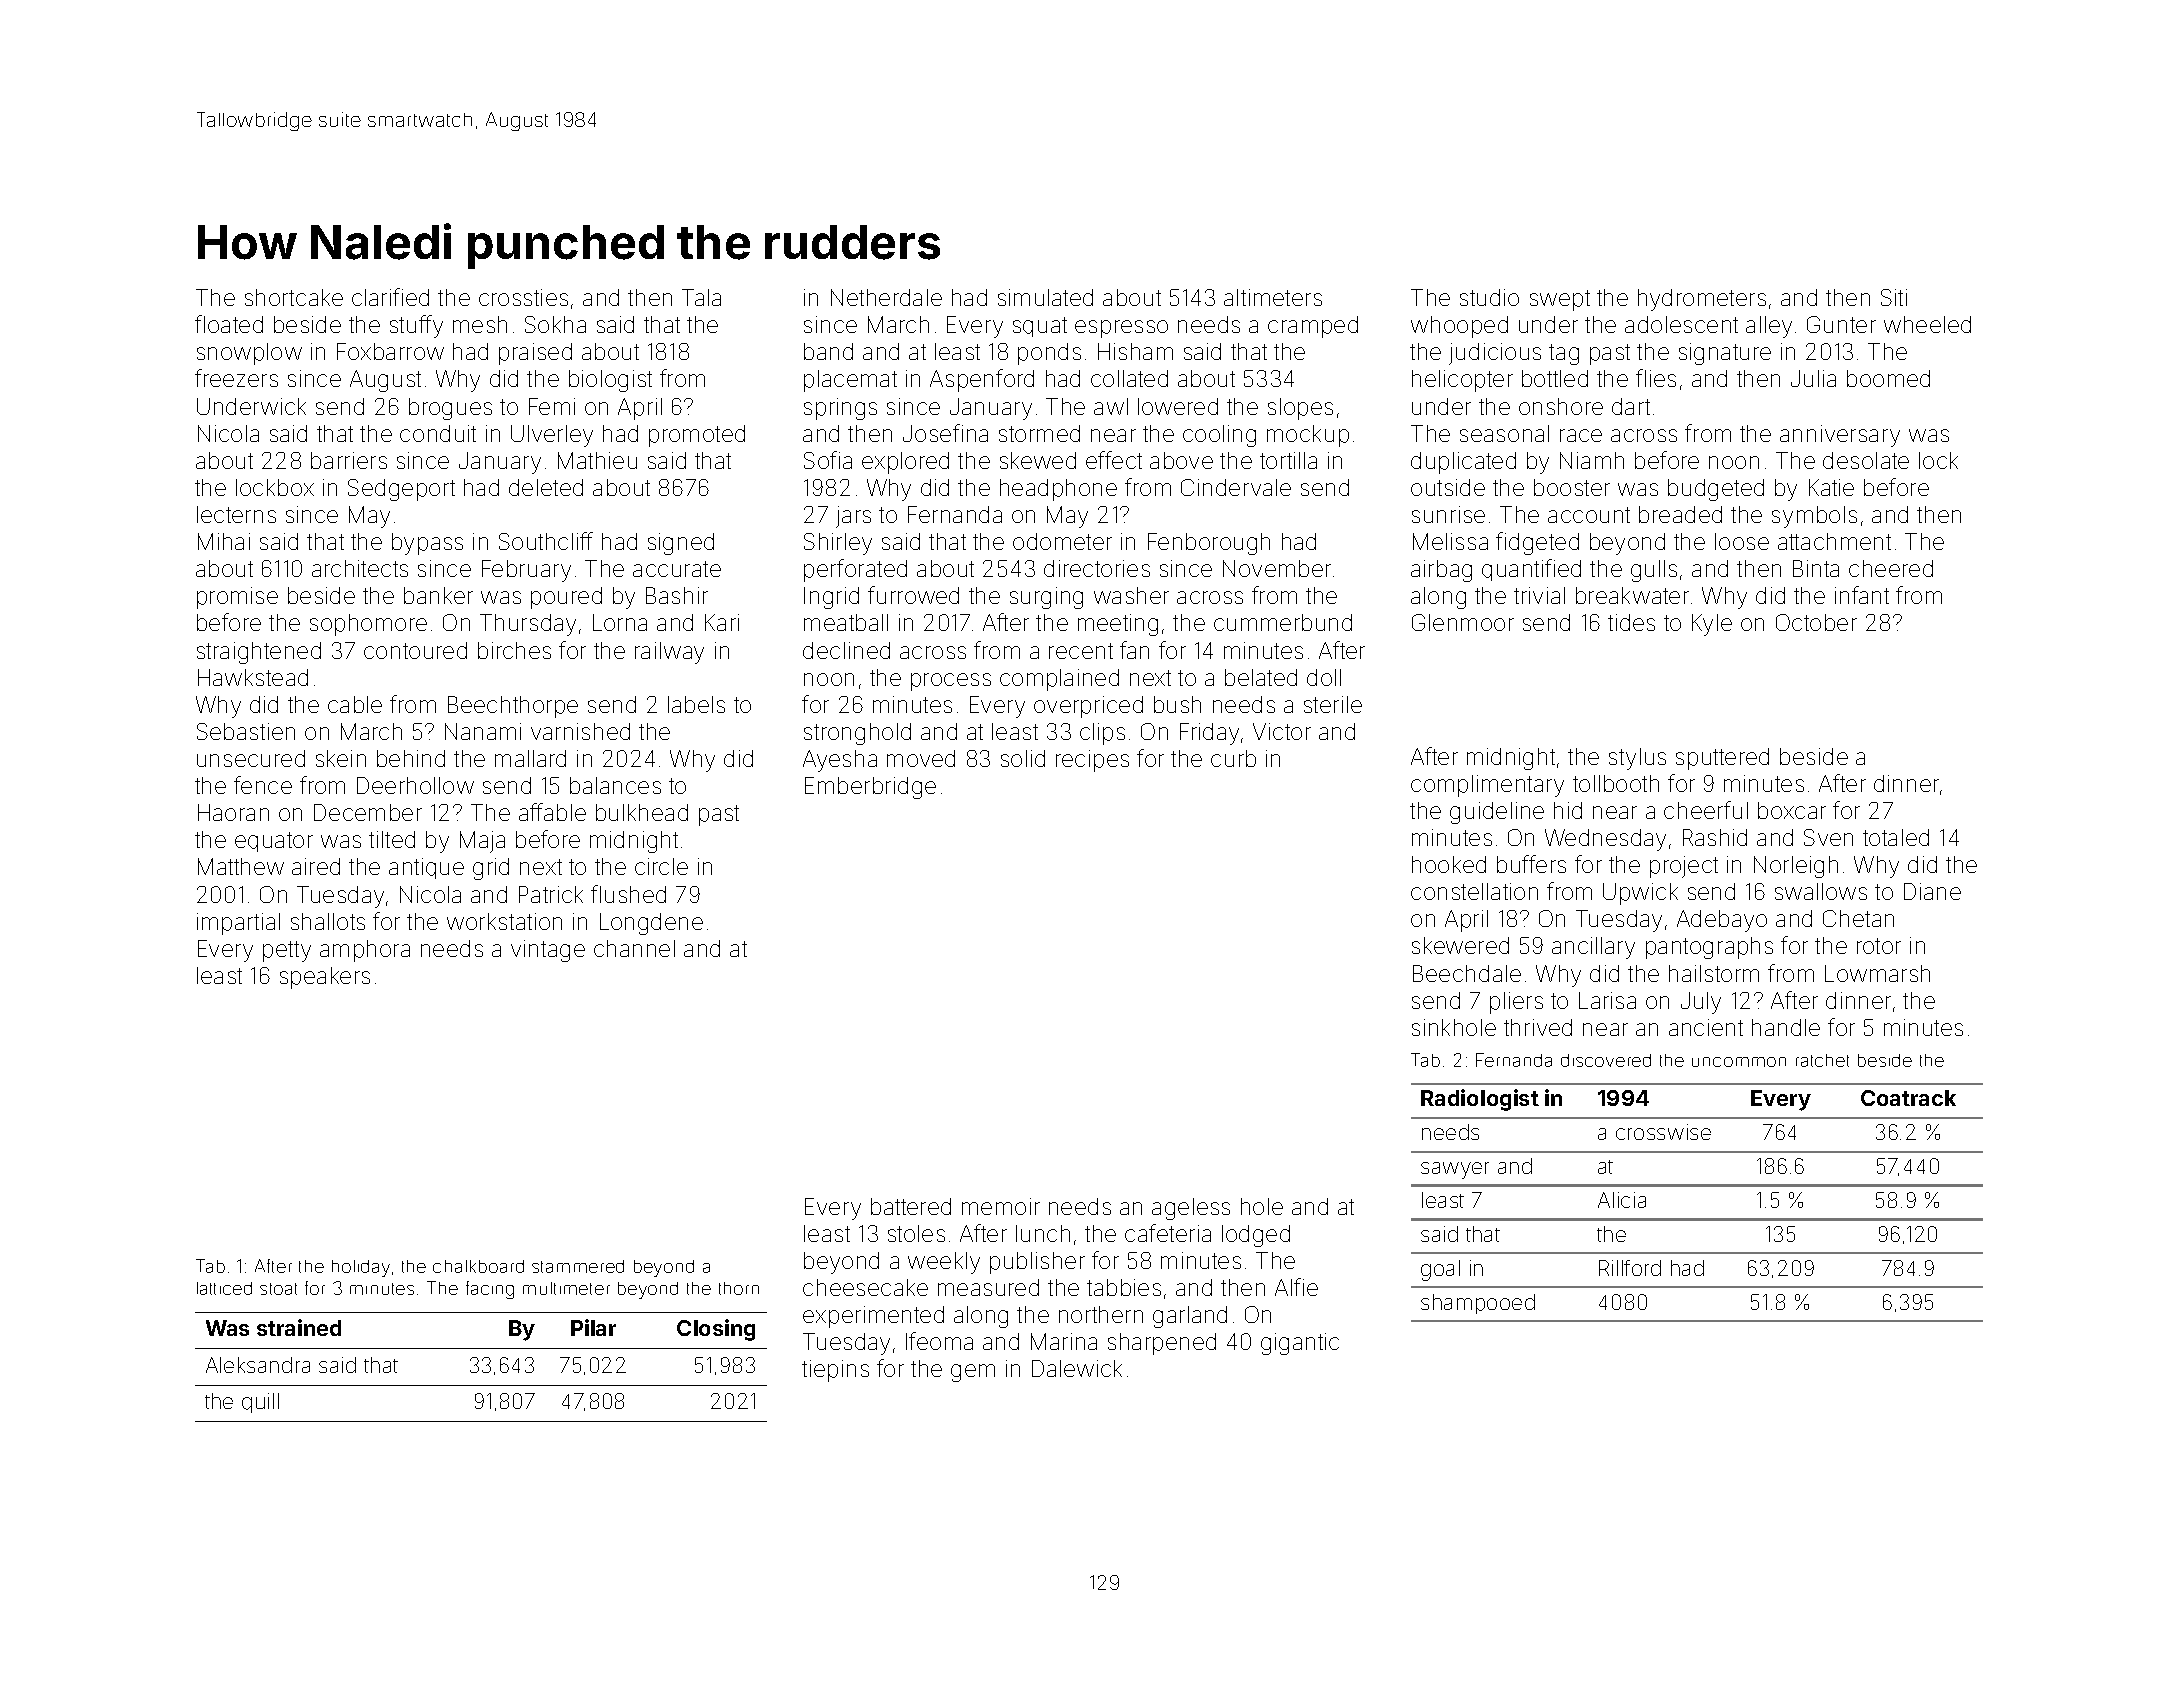 This screenshot has width=2178, height=1683. I want to click on railway, so click(669, 653).
